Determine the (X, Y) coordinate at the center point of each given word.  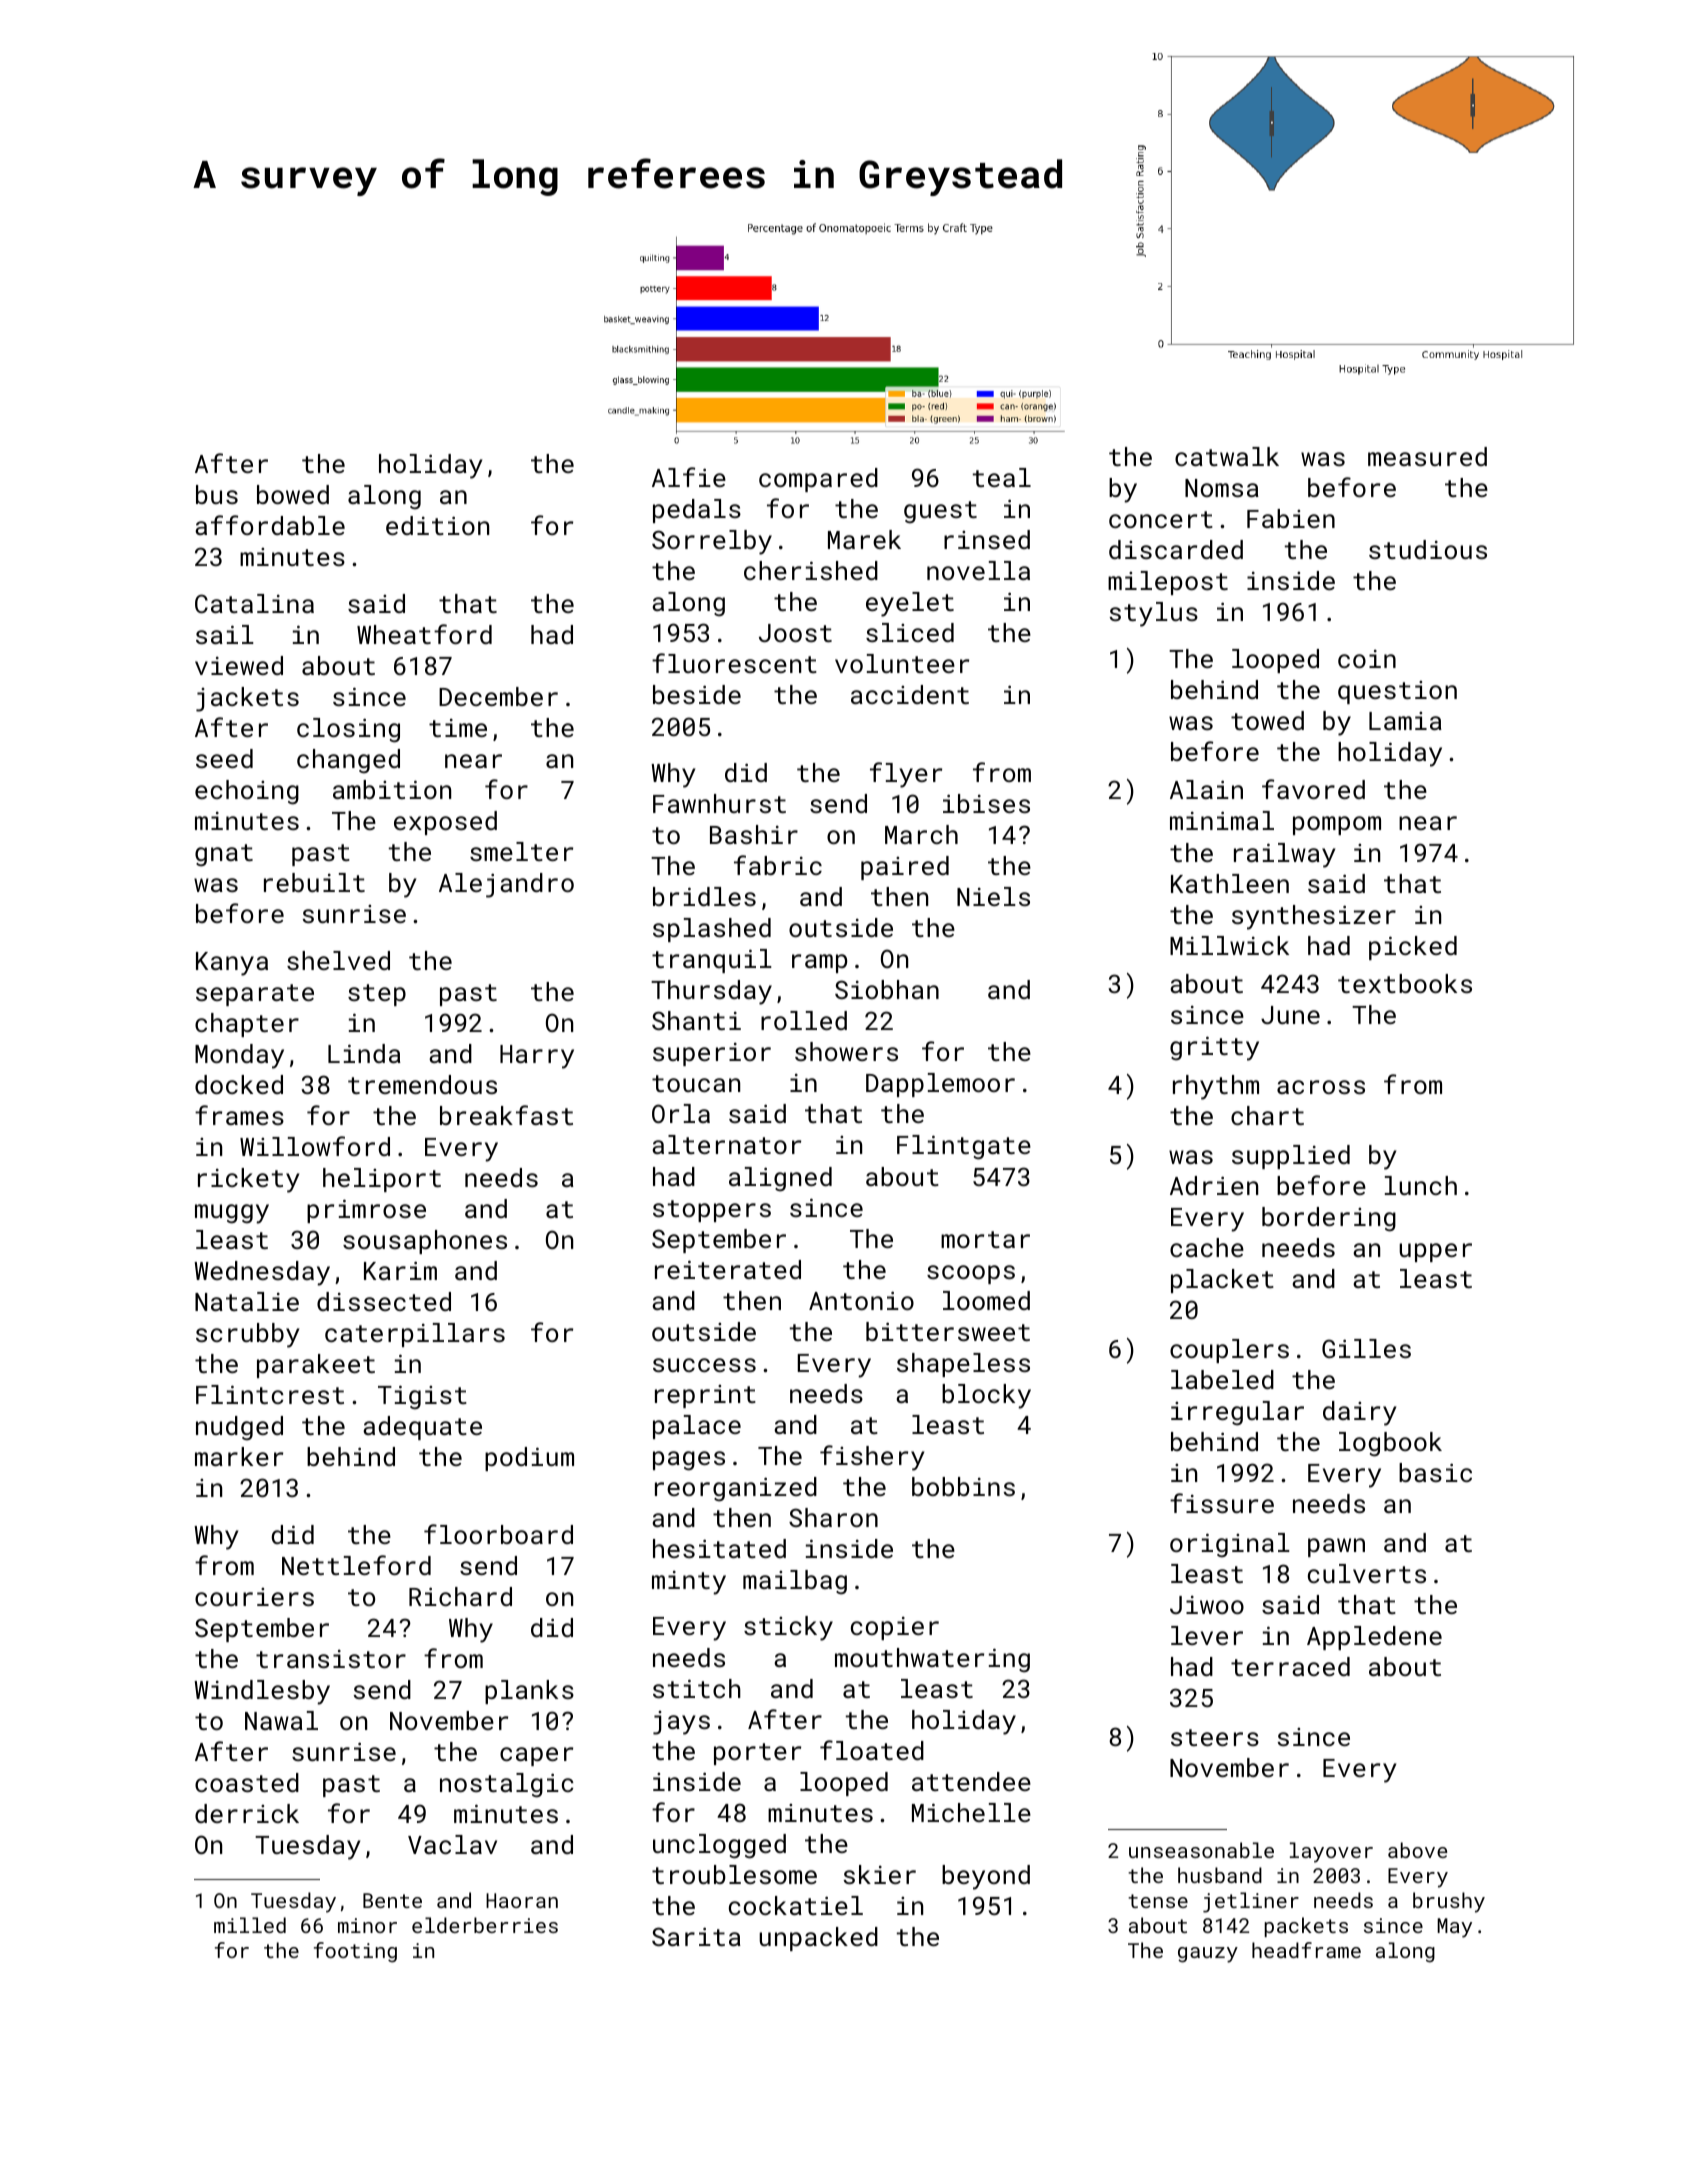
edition (437, 525)
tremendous (422, 1084)
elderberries (485, 1925)
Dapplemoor (940, 1085)
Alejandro (506, 885)
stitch (697, 1688)
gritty (1214, 1048)
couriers (254, 1597)
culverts (1367, 1573)
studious (1428, 549)
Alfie (689, 477)
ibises (986, 803)
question (1397, 692)
